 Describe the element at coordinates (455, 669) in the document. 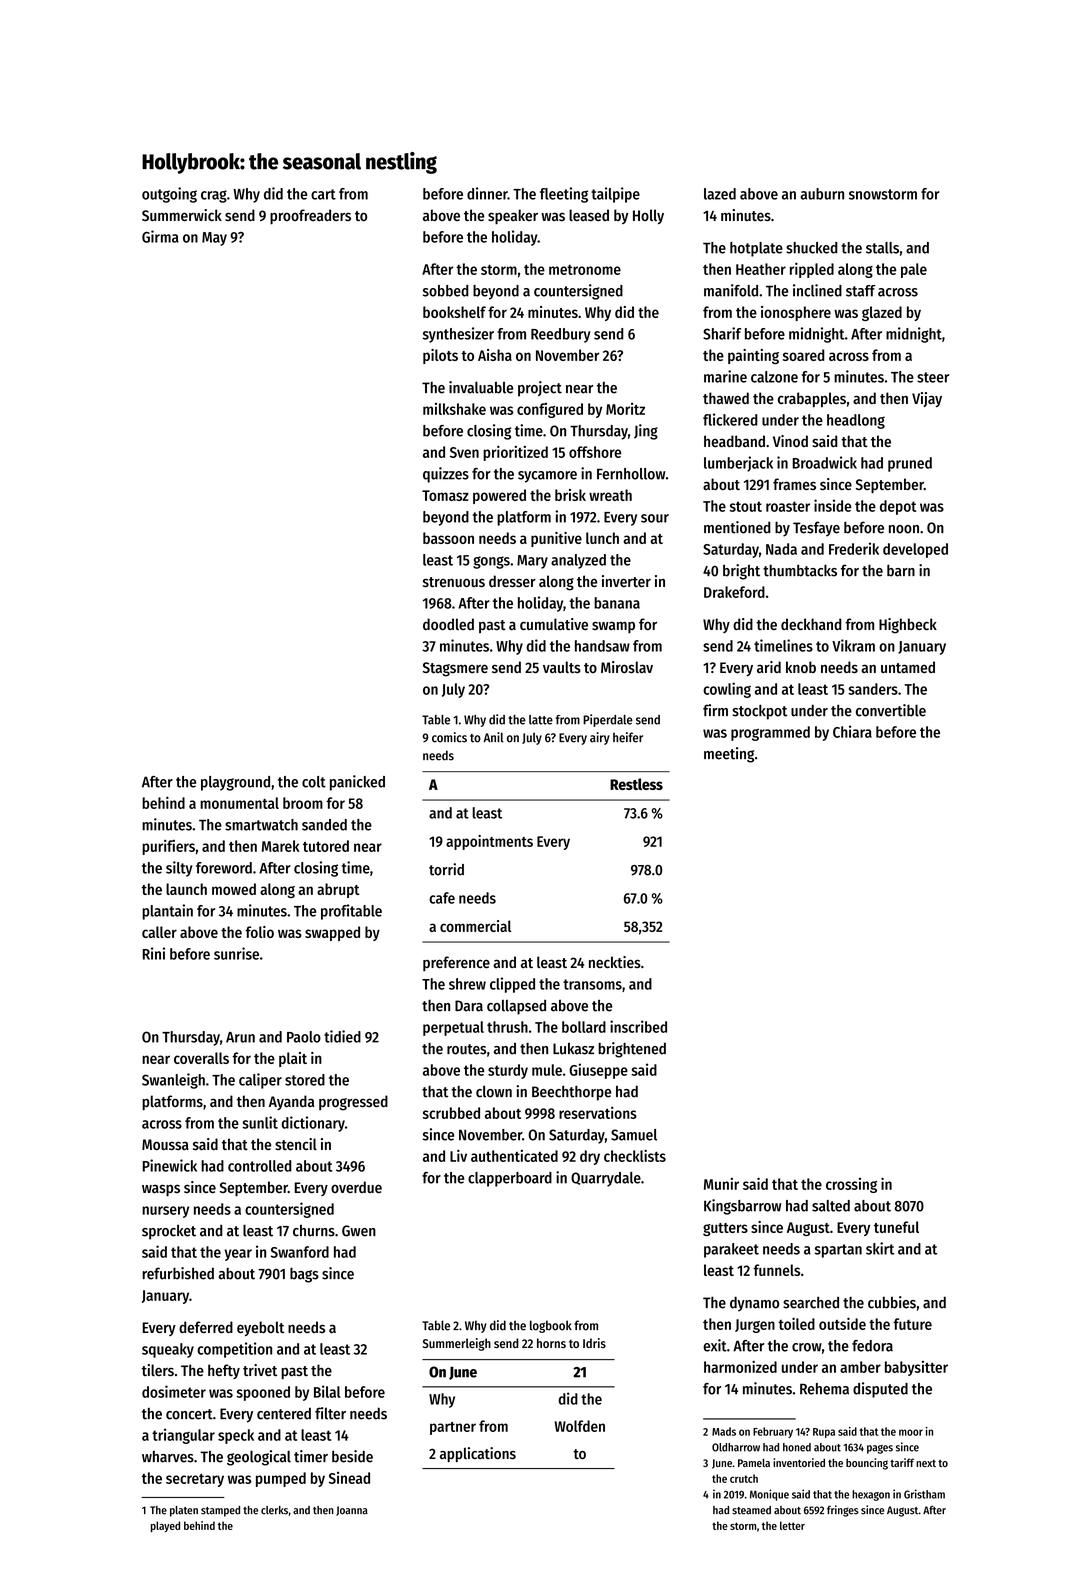

I see `Stagsmere` at that location.
